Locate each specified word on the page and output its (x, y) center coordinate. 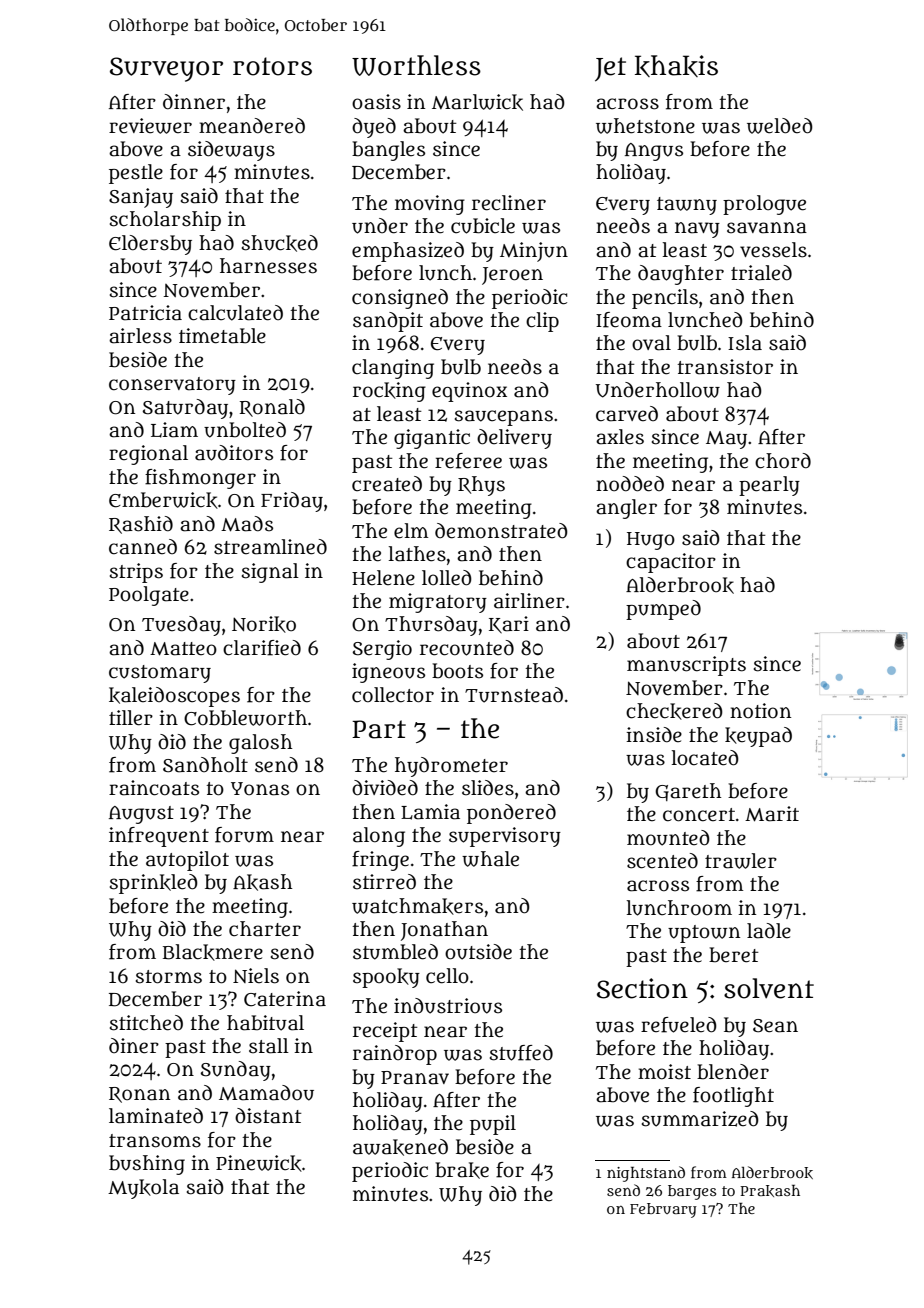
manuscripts (686, 666)
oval (651, 343)
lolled (447, 578)
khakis (676, 66)
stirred (384, 882)
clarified (262, 648)
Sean (775, 1026)
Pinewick (259, 1163)
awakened (400, 1147)
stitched (146, 1023)
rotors (272, 66)
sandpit (388, 322)
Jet (610, 69)
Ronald (272, 408)
